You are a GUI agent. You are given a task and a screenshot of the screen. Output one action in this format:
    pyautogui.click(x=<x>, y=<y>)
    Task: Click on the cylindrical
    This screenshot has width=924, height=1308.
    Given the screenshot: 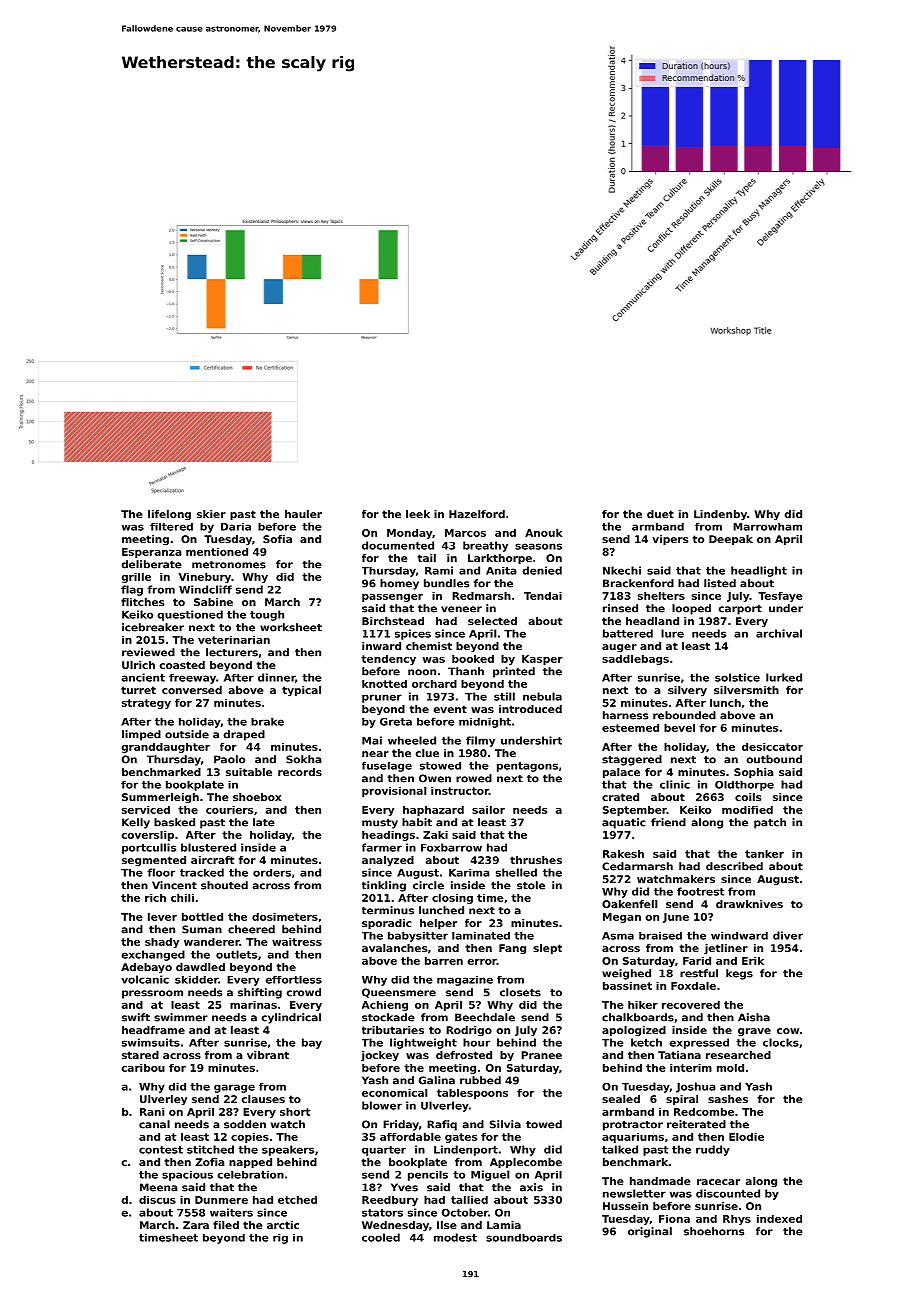 What is the action you would take?
    pyautogui.click(x=291, y=1018)
